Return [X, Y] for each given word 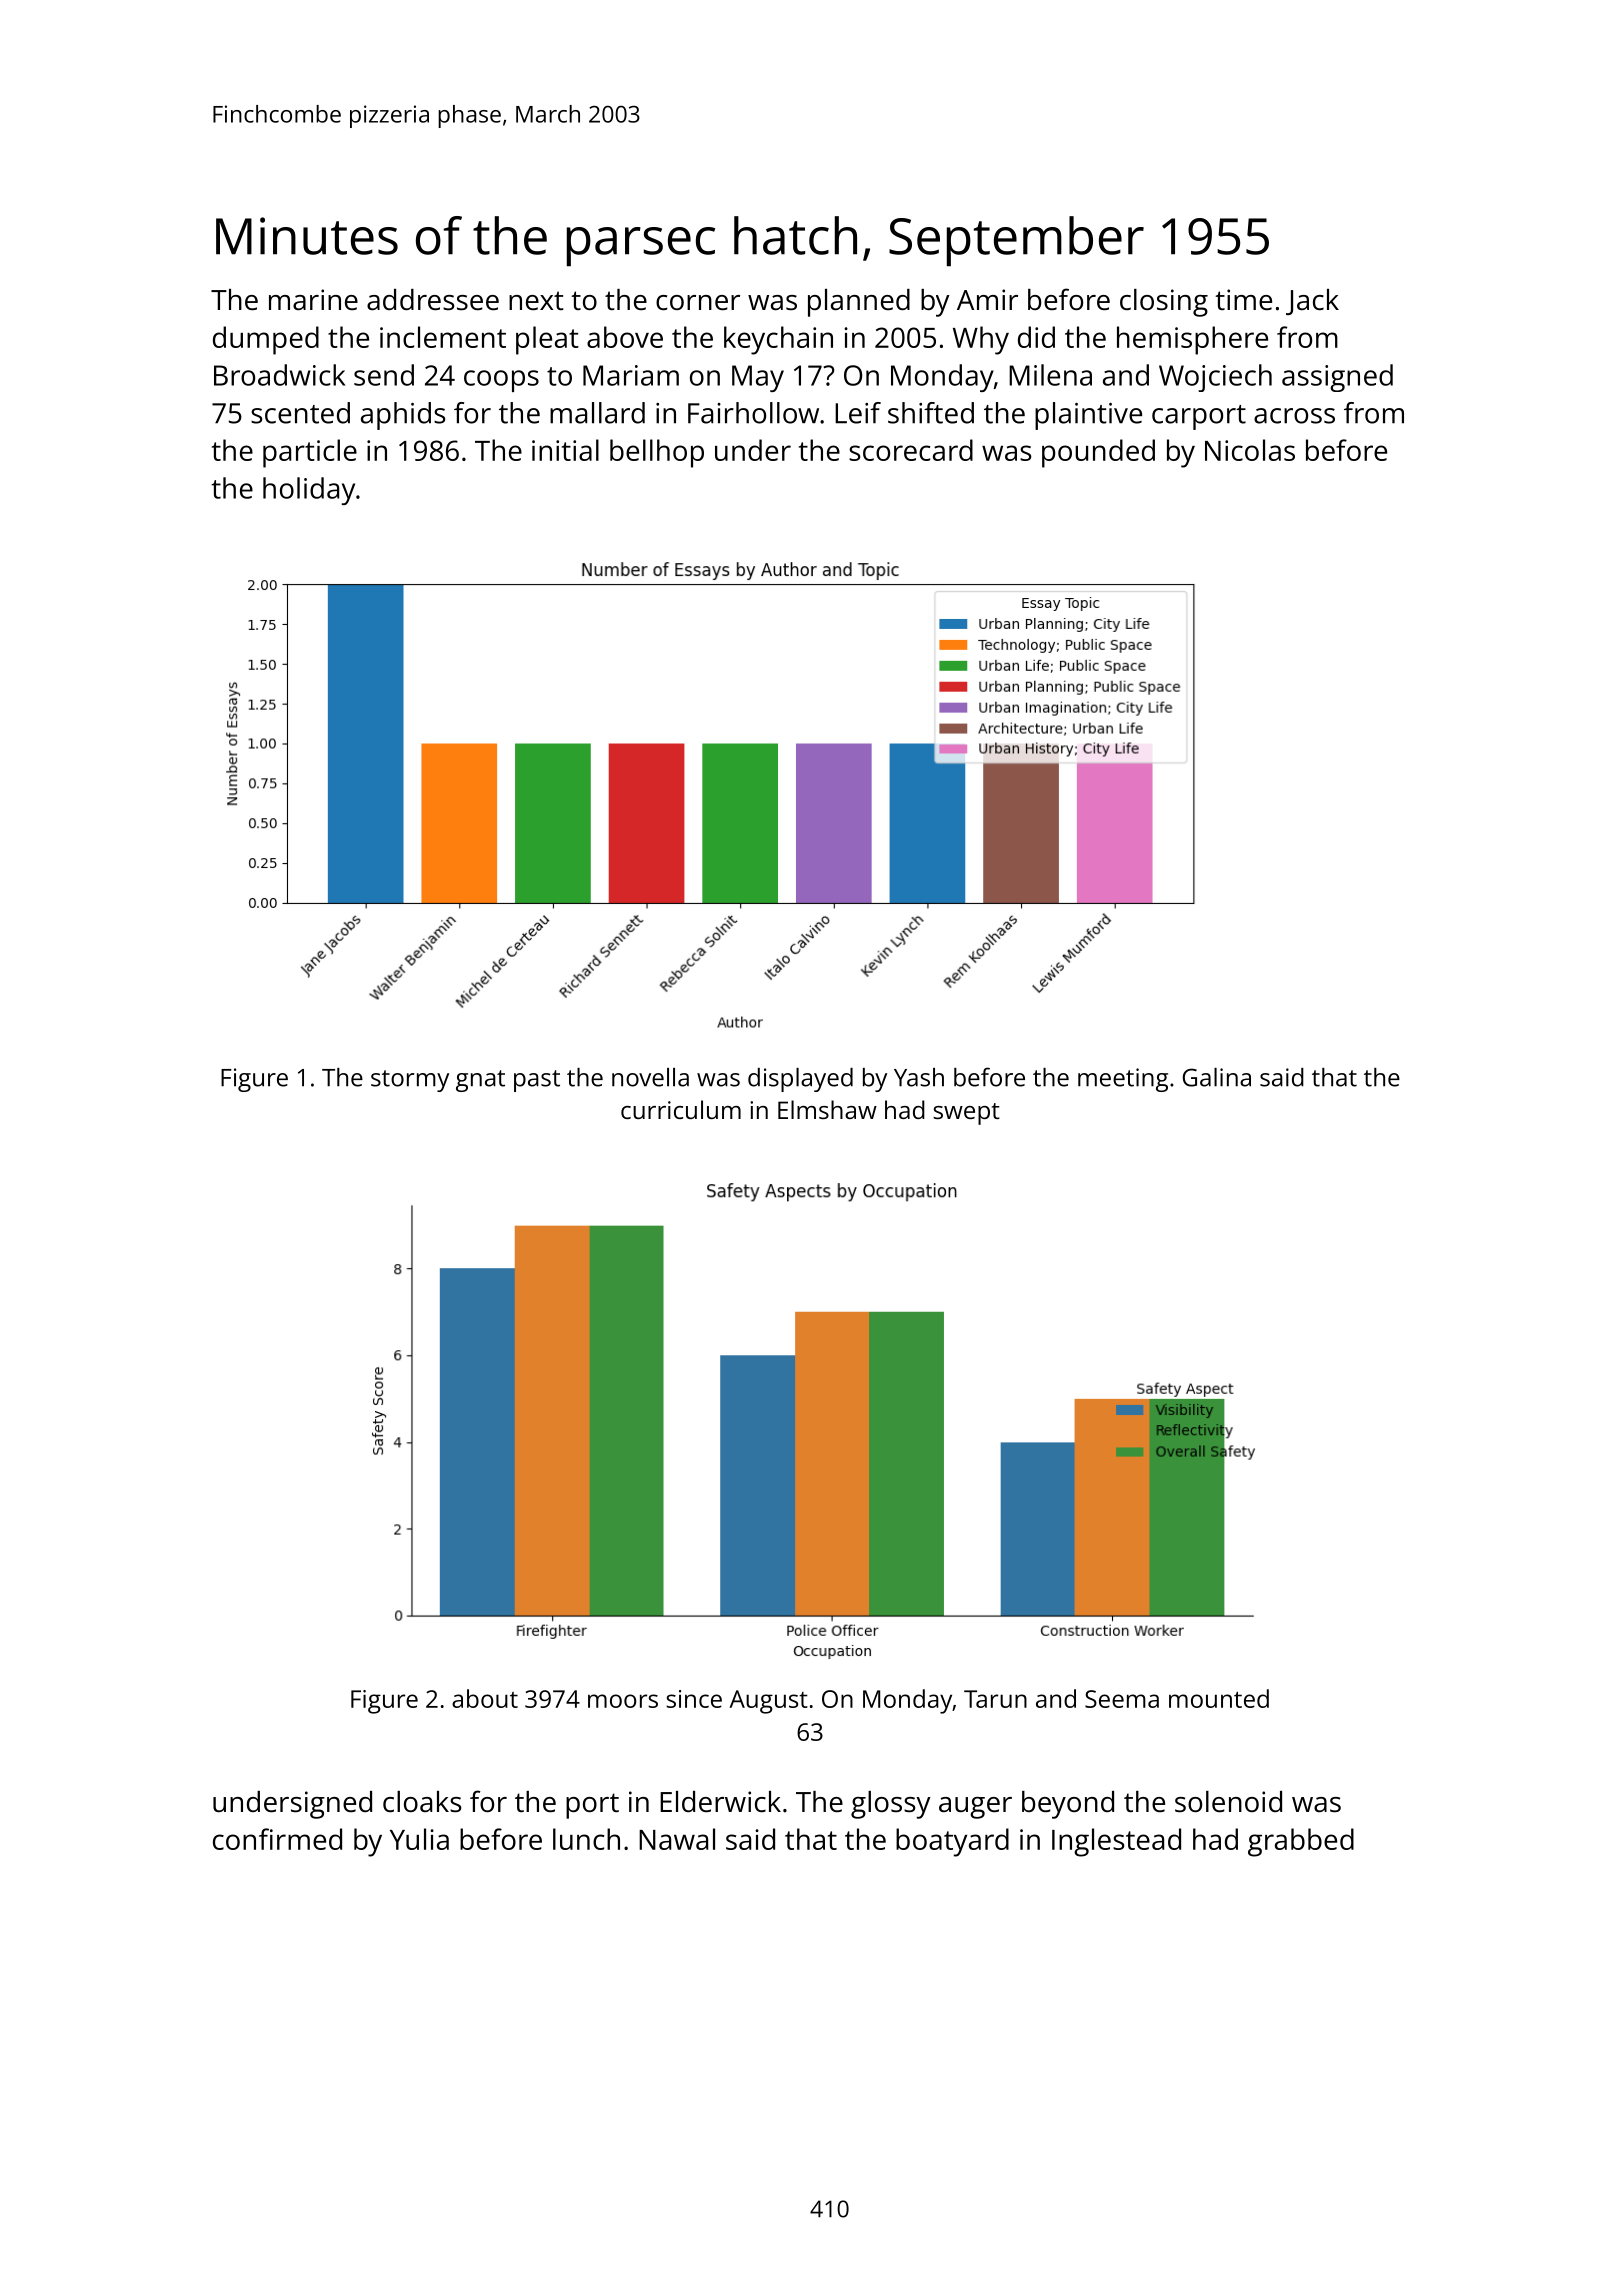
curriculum [681, 1109]
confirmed [277, 1839]
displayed [800, 1080]
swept [966, 1114]
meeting [1123, 1080]
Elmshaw [827, 1109]
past [537, 1081]
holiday [309, 491]
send [384, 375]
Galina [1217, 1077]
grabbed [1301, 1842]
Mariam [631, 375]
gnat [480, 1081]
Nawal [677, 1839]
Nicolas [1250, 450]
